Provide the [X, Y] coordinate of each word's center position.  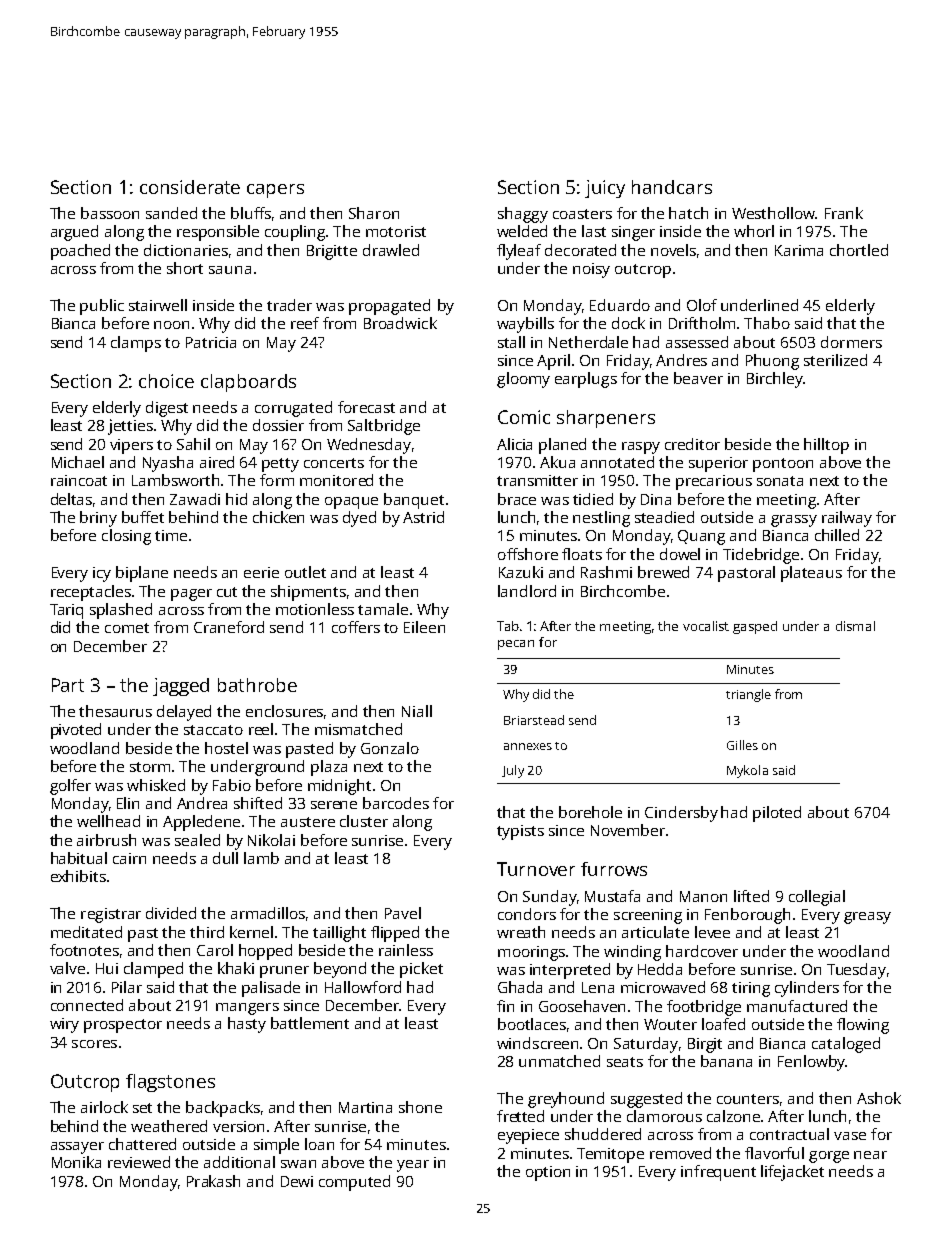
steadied [664, 517]
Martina [365, 1107]
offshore [528, 554]
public [102, 307]
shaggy [523, 215]
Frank [844, 213]
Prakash [213, 1181]
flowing [863, 1026]
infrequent [718, 1173]
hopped [265, 952]
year [413, 1166]
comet [127, 628]
